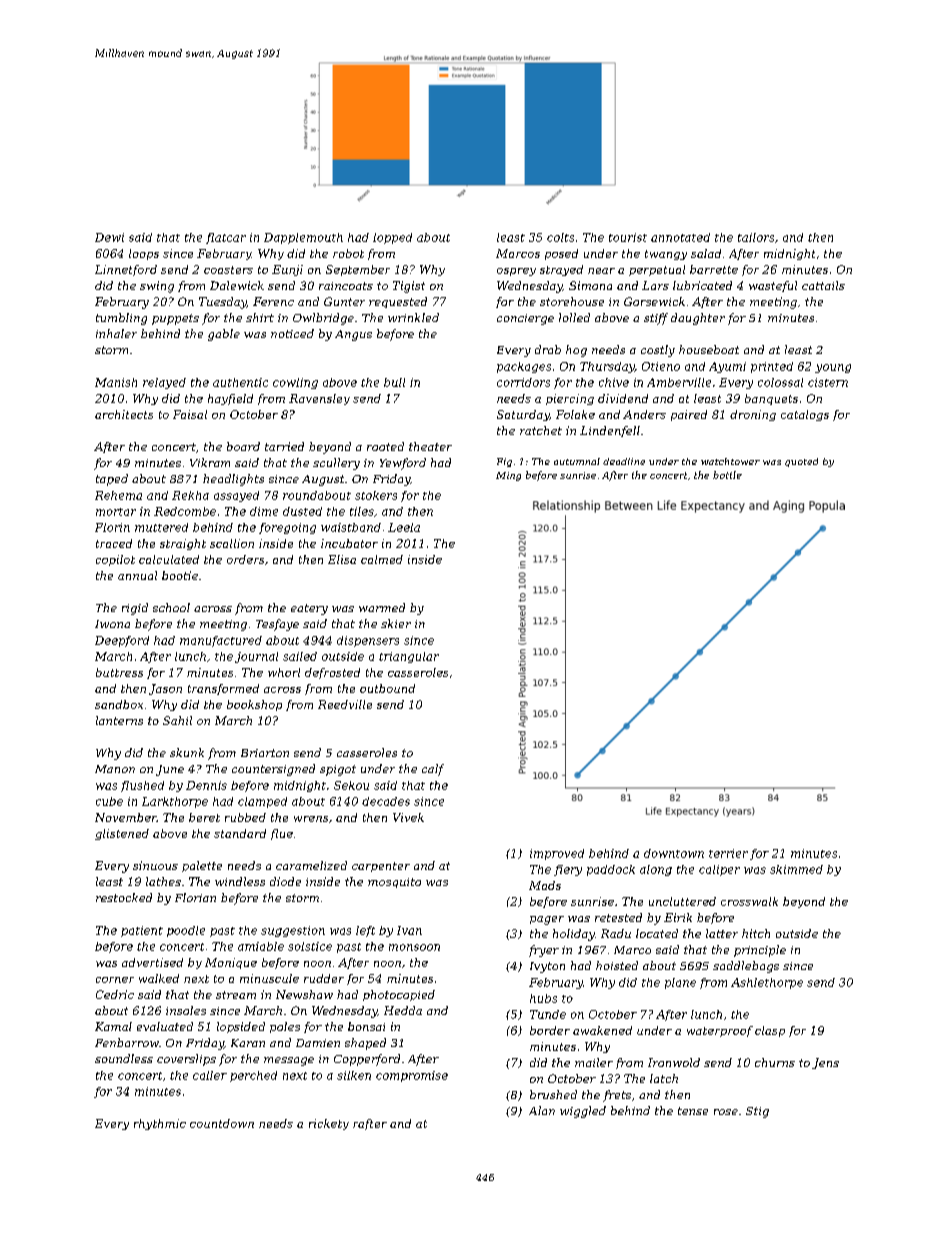 The width and height of the page is (952, 1233). Describe the element at coordinates (409, 657) in the page. I see `triangular` at that location.
